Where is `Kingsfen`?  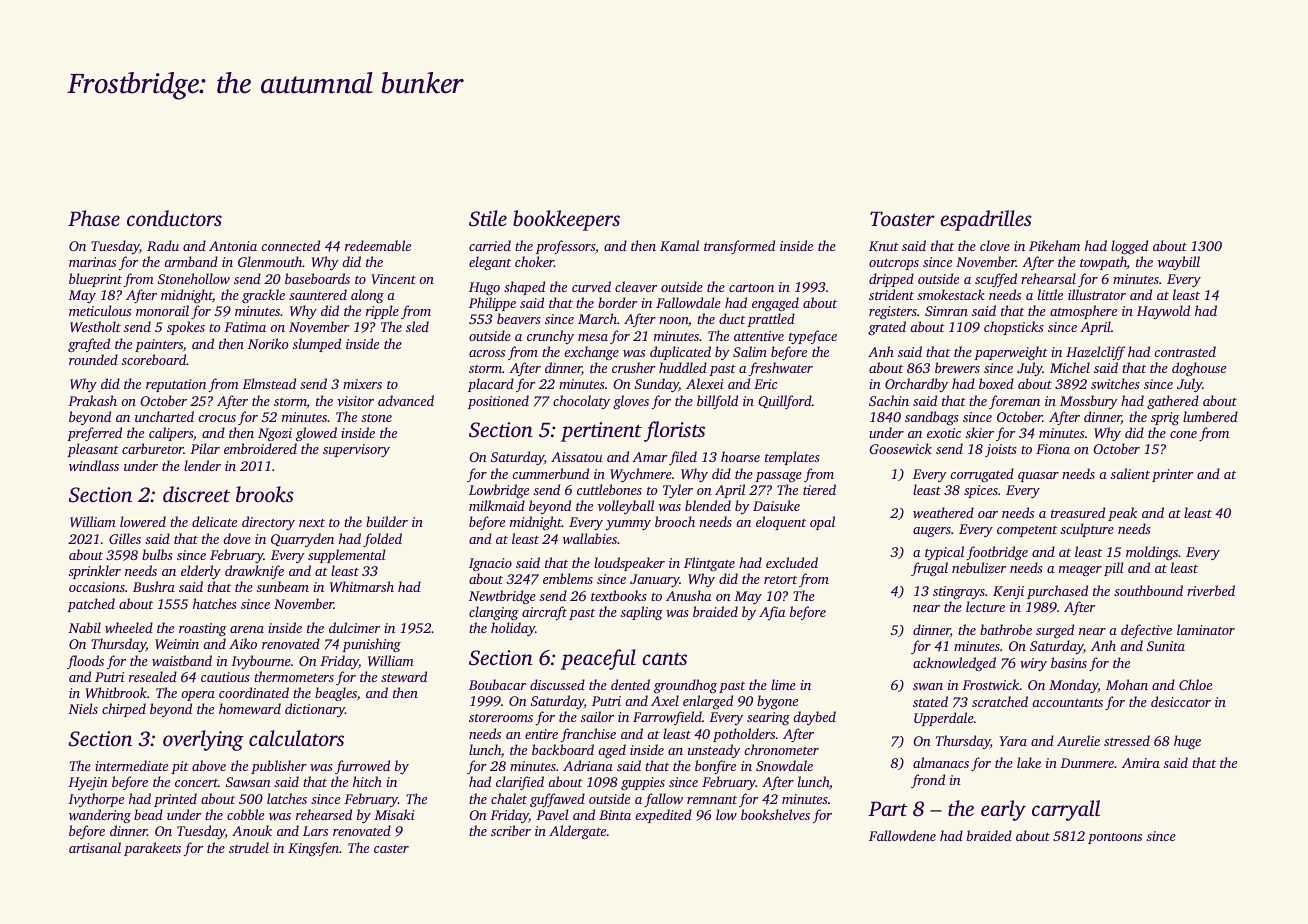 Kingsfen is located at coordinates (313, 849).
